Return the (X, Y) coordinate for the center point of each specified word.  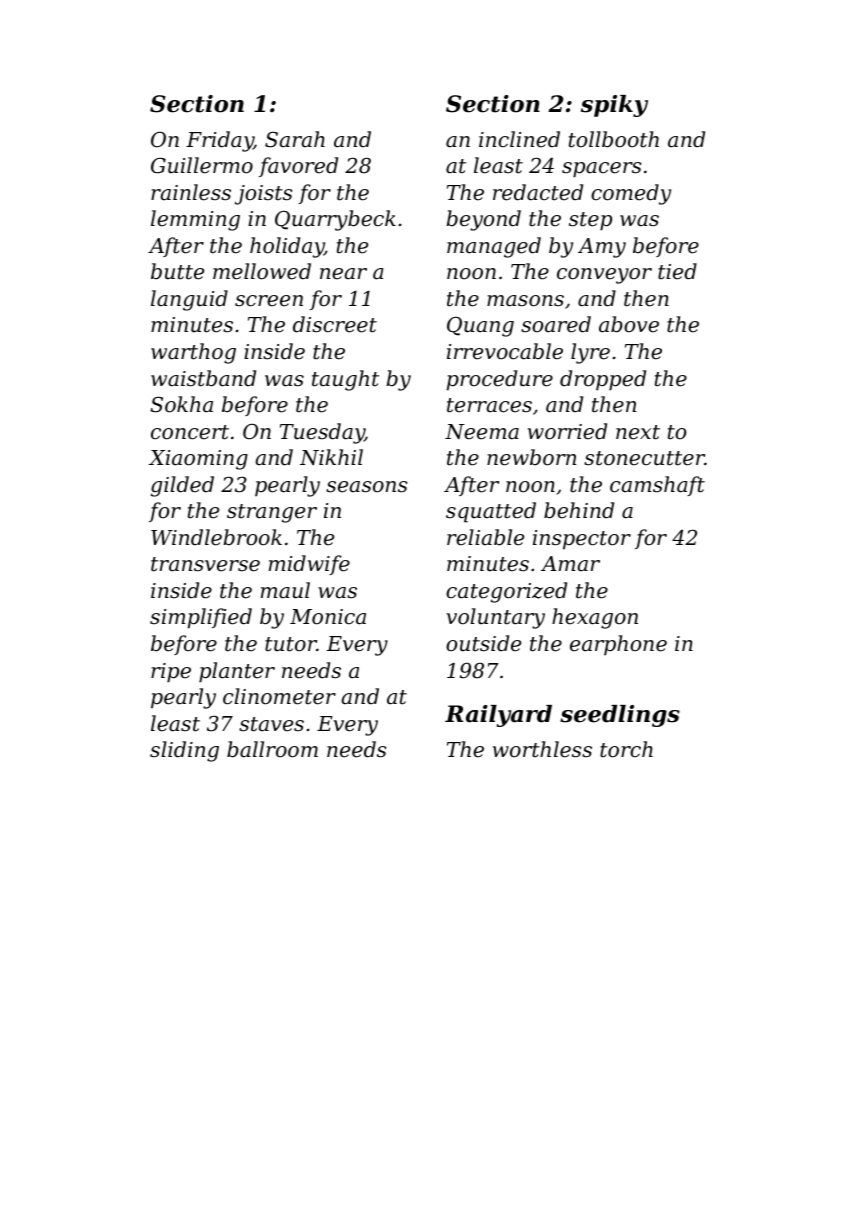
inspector (582, 540)
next (638, 432)
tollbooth (614, 139)
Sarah (295, 139)
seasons (367, 487)
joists (264, 195)
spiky (614, 106)
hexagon (595, 618)
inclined (519, 139)
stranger (272, 513)
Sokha (181, 404)
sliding (184, 751)
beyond (483, 220)
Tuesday (322, 433)
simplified (201, 618)
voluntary (496, 618)
